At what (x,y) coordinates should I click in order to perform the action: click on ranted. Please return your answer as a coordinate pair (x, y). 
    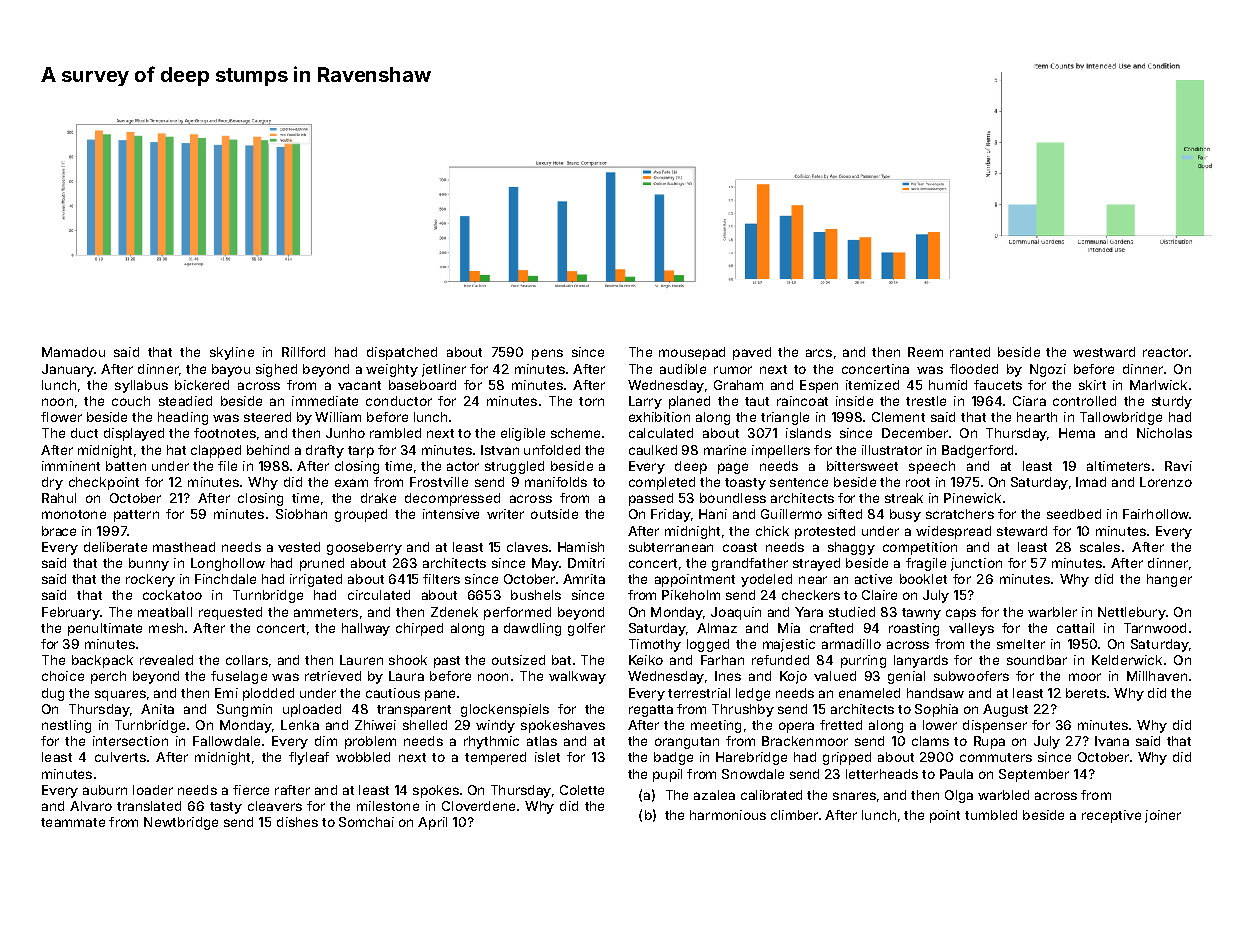
    Looking at the image, I should click on (970, 352).
